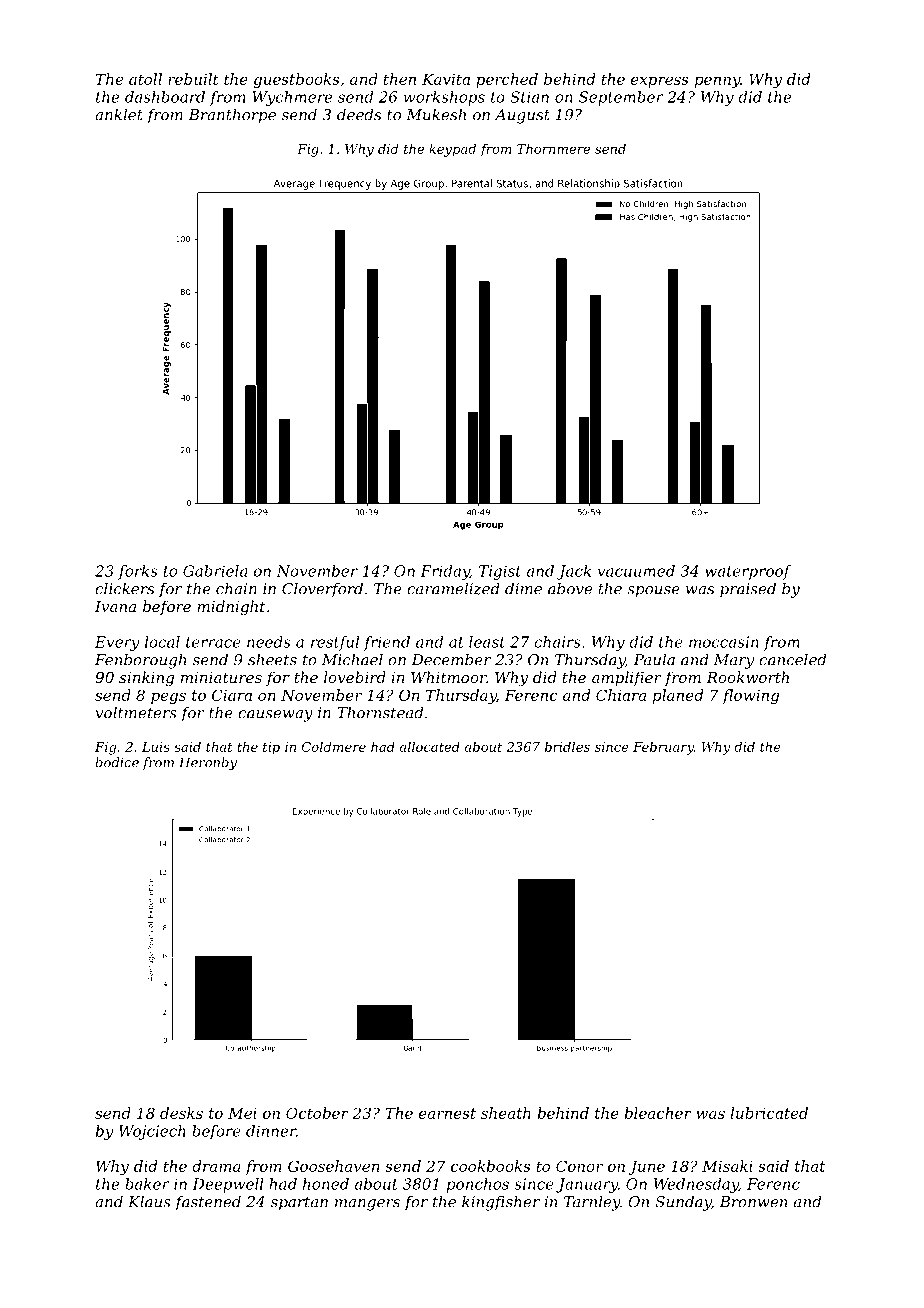  Describe the element at coordinates (165, 97) in the screenshot. I see `dashboard` at that location.
